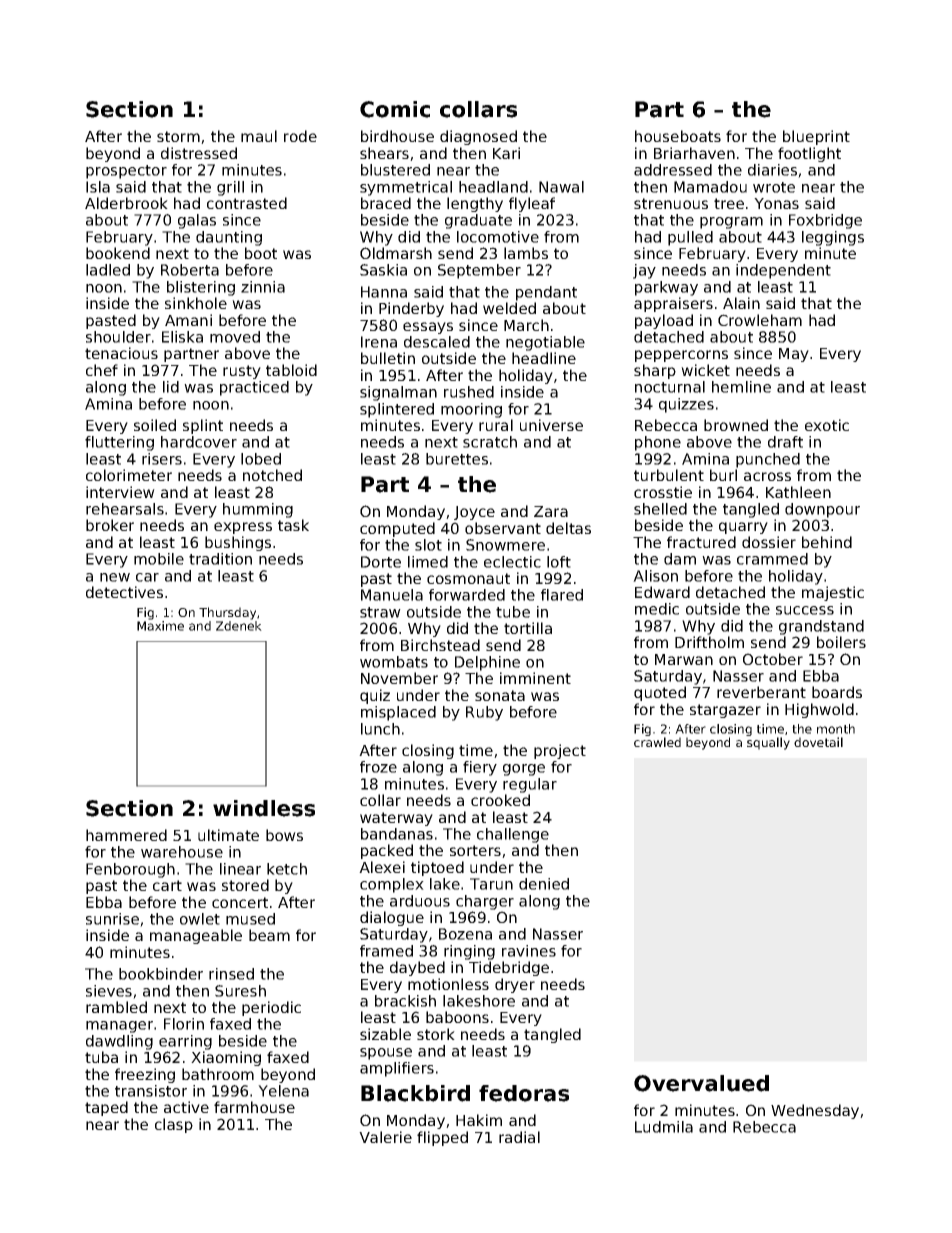 The image size is (952, 1233). Describe the element at coordinates (196, 303) in the image. I see `sinkhole` at that location.
